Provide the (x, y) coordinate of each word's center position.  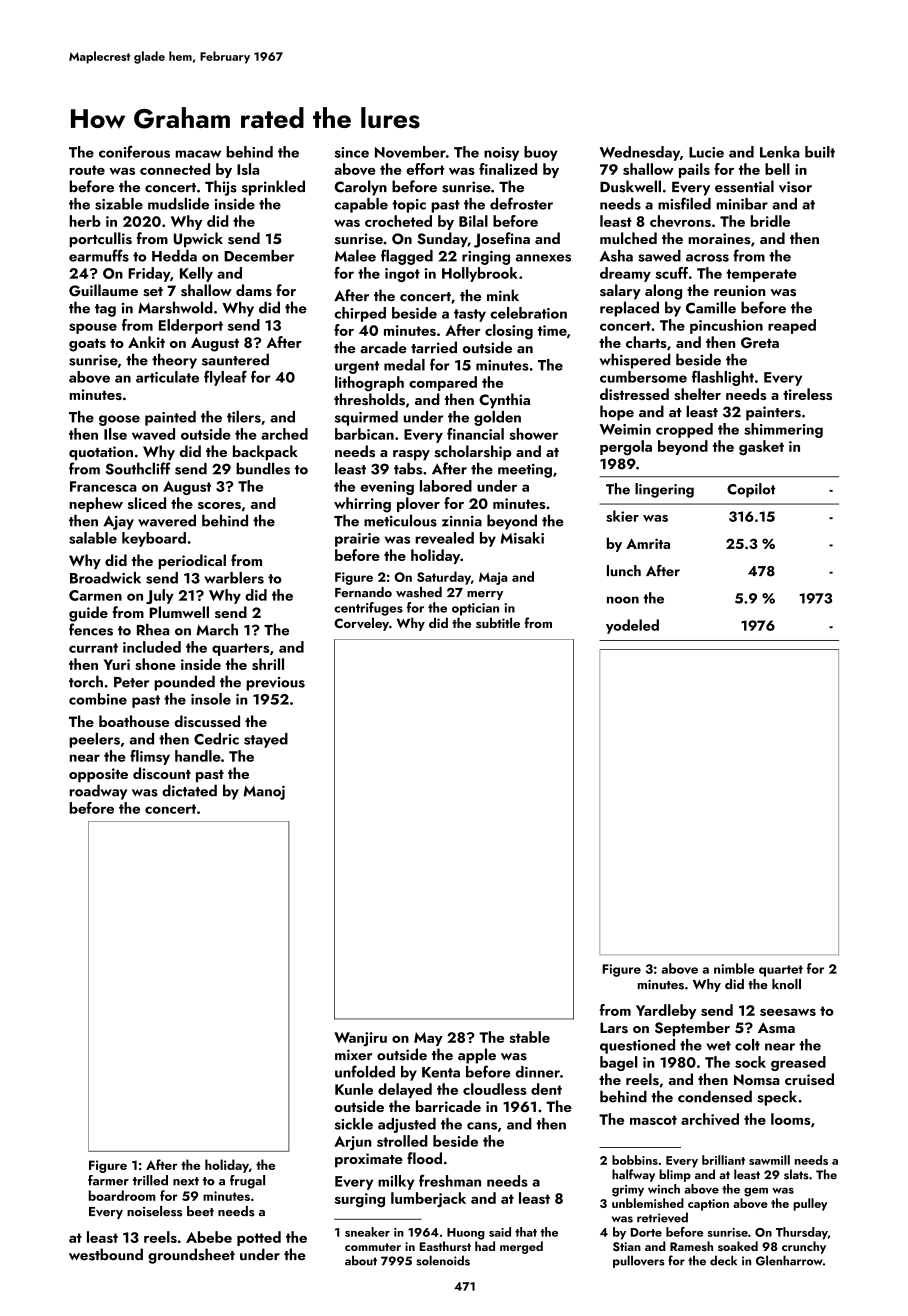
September (692, 1029)
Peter (131, 682)
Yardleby (666, 1011)
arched (284, 434)
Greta (760, 342)
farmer (108, 1180)
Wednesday (640, 153)
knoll (786, 984)
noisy (501, 154)
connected (175, 169)
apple (477, 1056)
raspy (411, 455)
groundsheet (191, 1256)
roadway (98, 792)
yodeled (632, 626)
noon (623, 600)
